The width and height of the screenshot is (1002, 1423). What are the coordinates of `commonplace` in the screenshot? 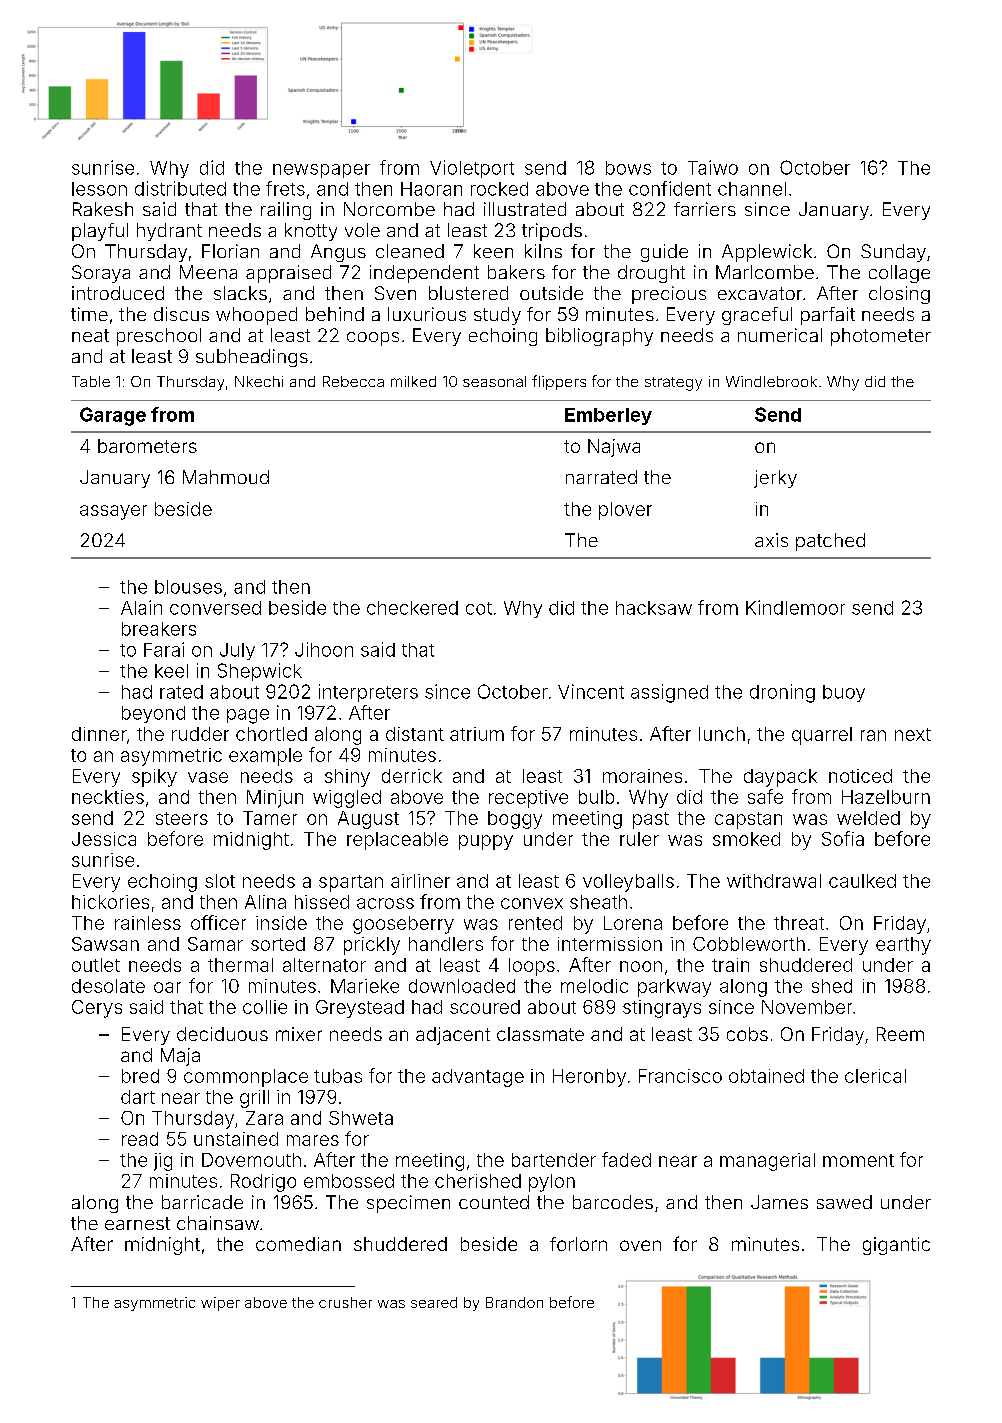 It's located at (246, 1078).
